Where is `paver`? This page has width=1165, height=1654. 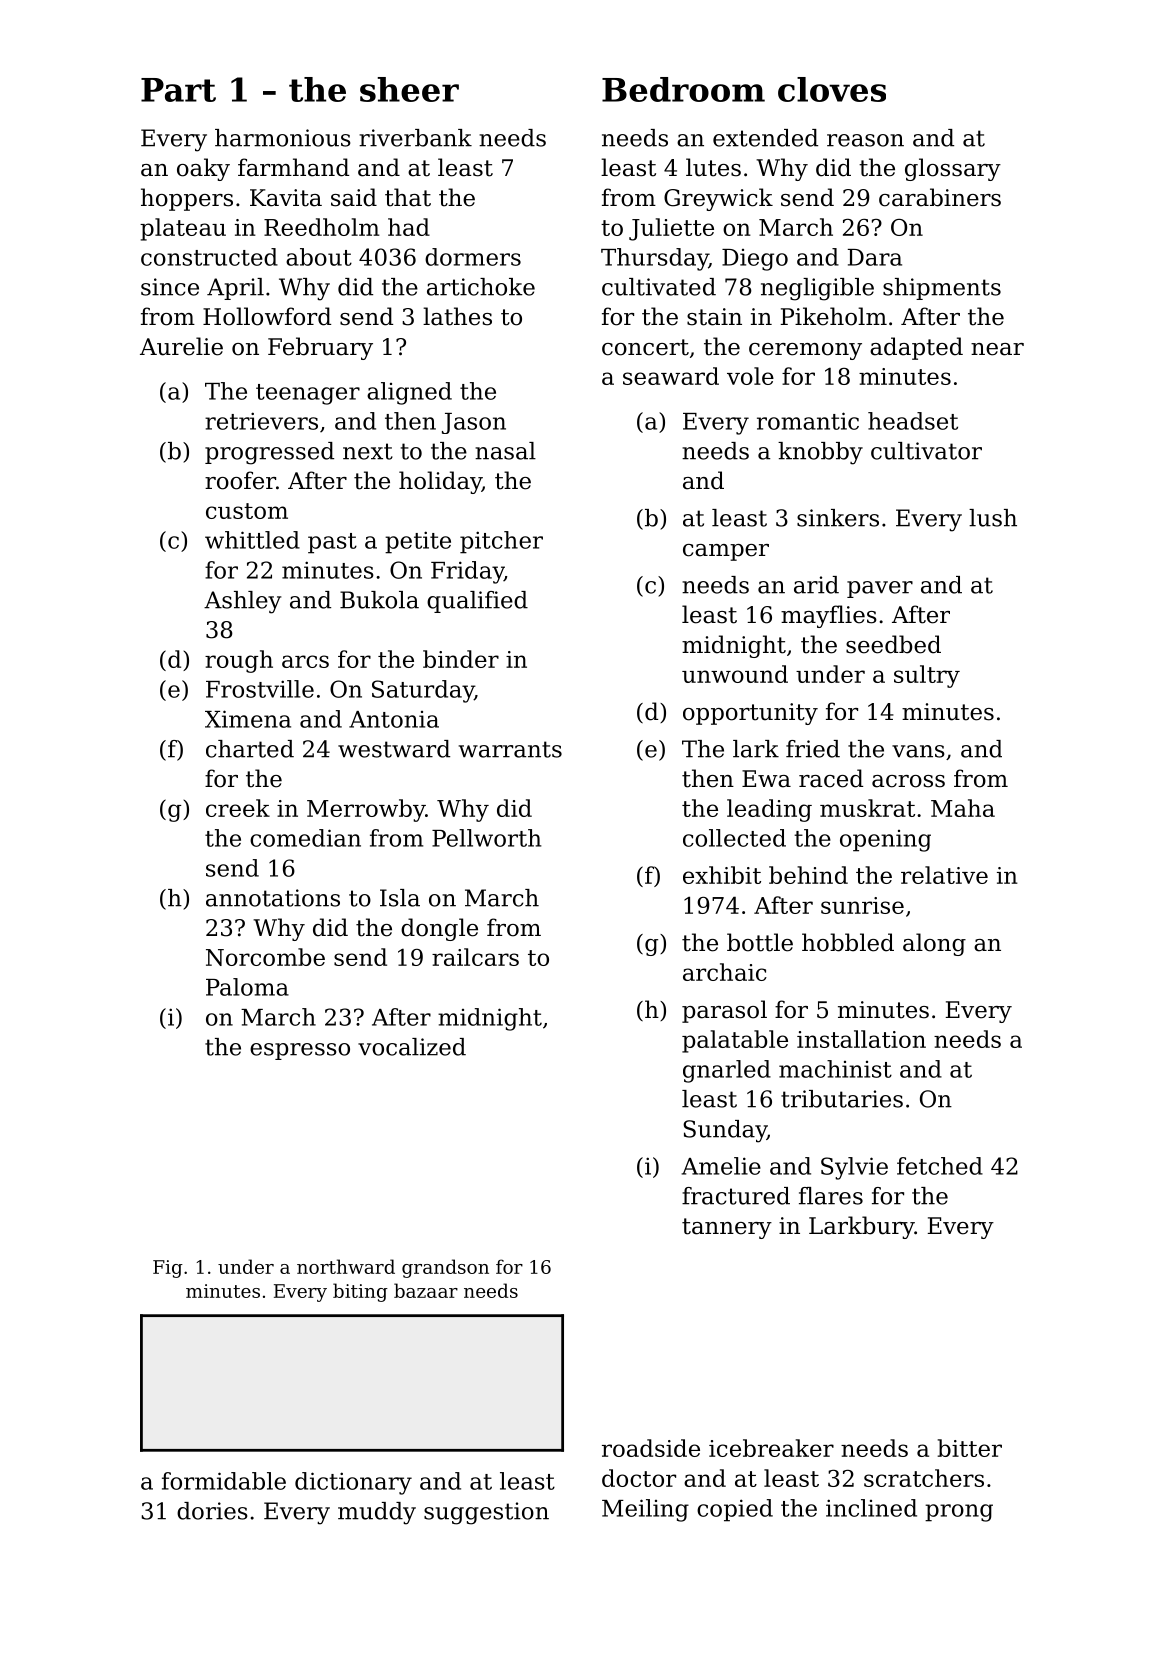
paver is located at coordinates (880, 589).
